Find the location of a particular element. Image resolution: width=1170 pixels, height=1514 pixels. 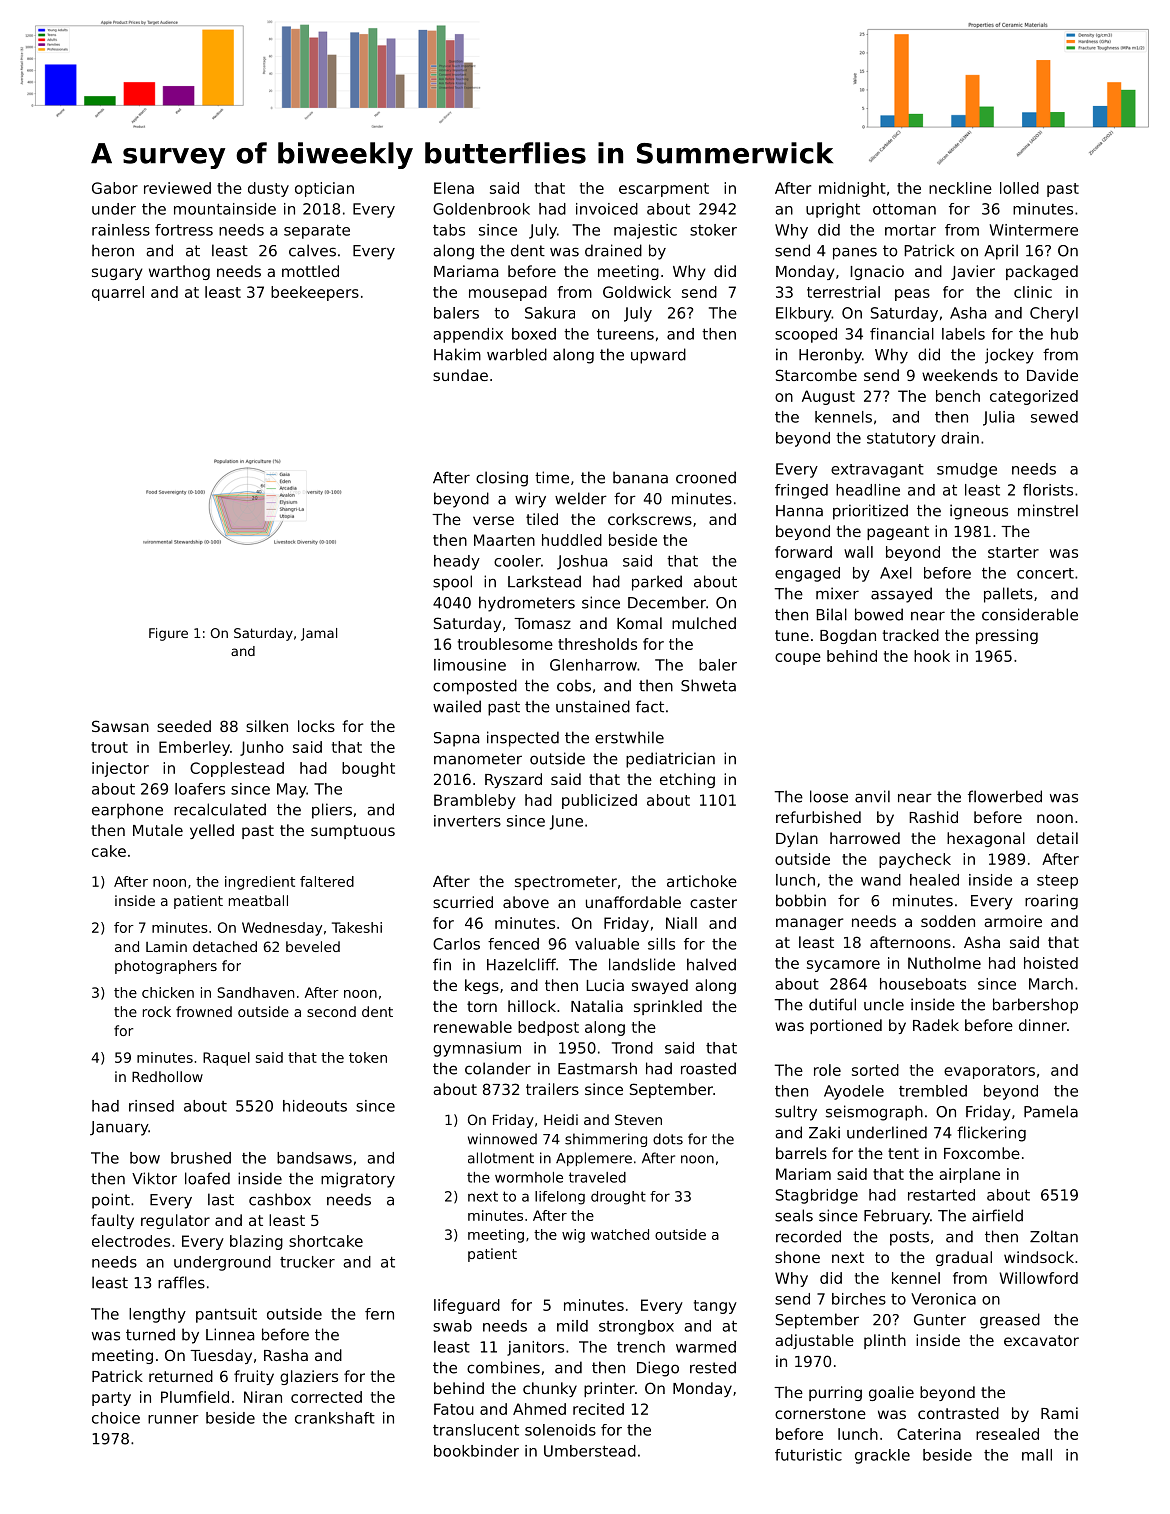

considerable is located at coordinates (1030, 614).
